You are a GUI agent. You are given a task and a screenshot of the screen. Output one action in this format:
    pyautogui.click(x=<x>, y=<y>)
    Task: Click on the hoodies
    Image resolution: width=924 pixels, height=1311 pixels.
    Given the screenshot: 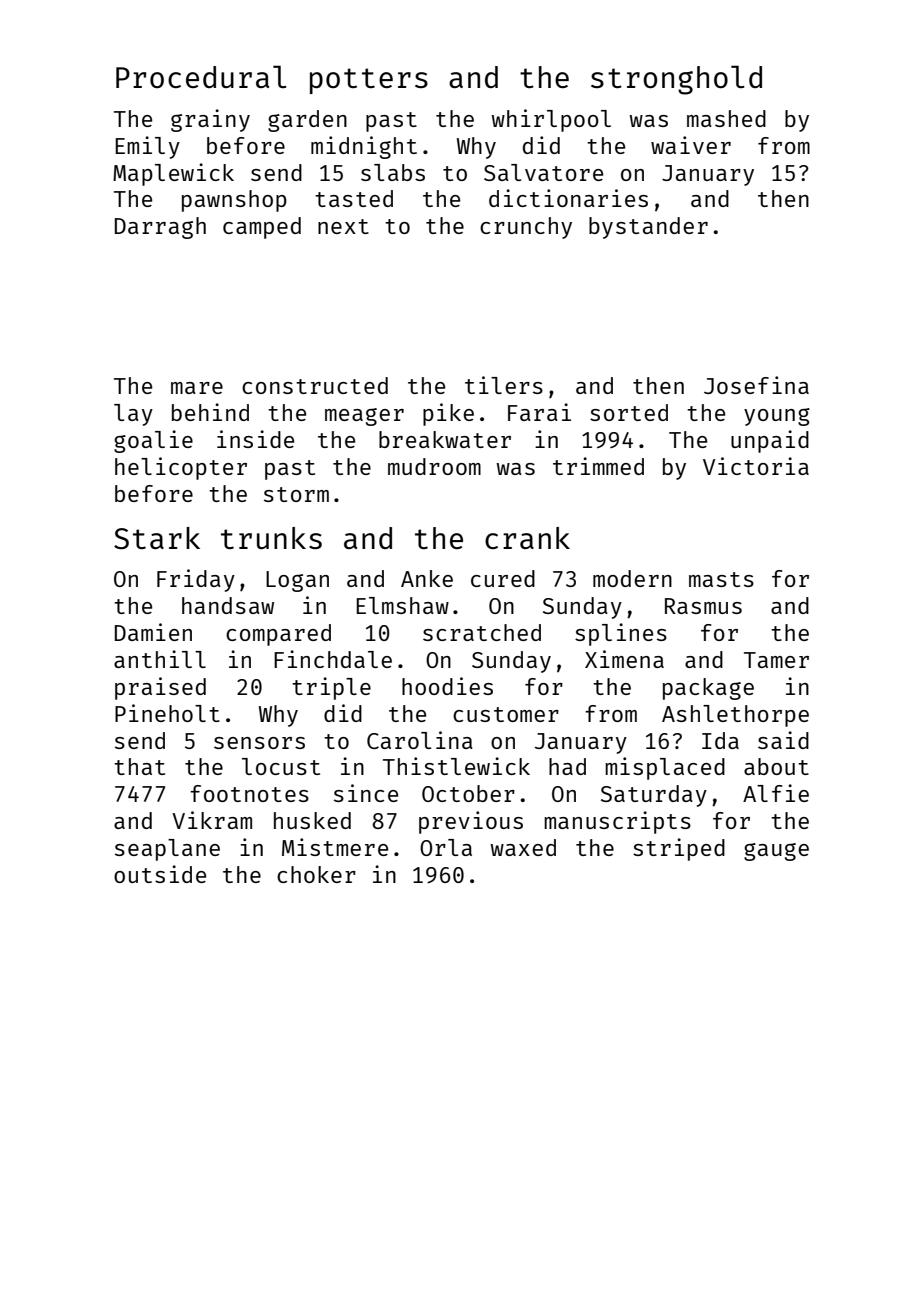 What is the action you would take?
    pyautogui.click(x=447, y=686)
